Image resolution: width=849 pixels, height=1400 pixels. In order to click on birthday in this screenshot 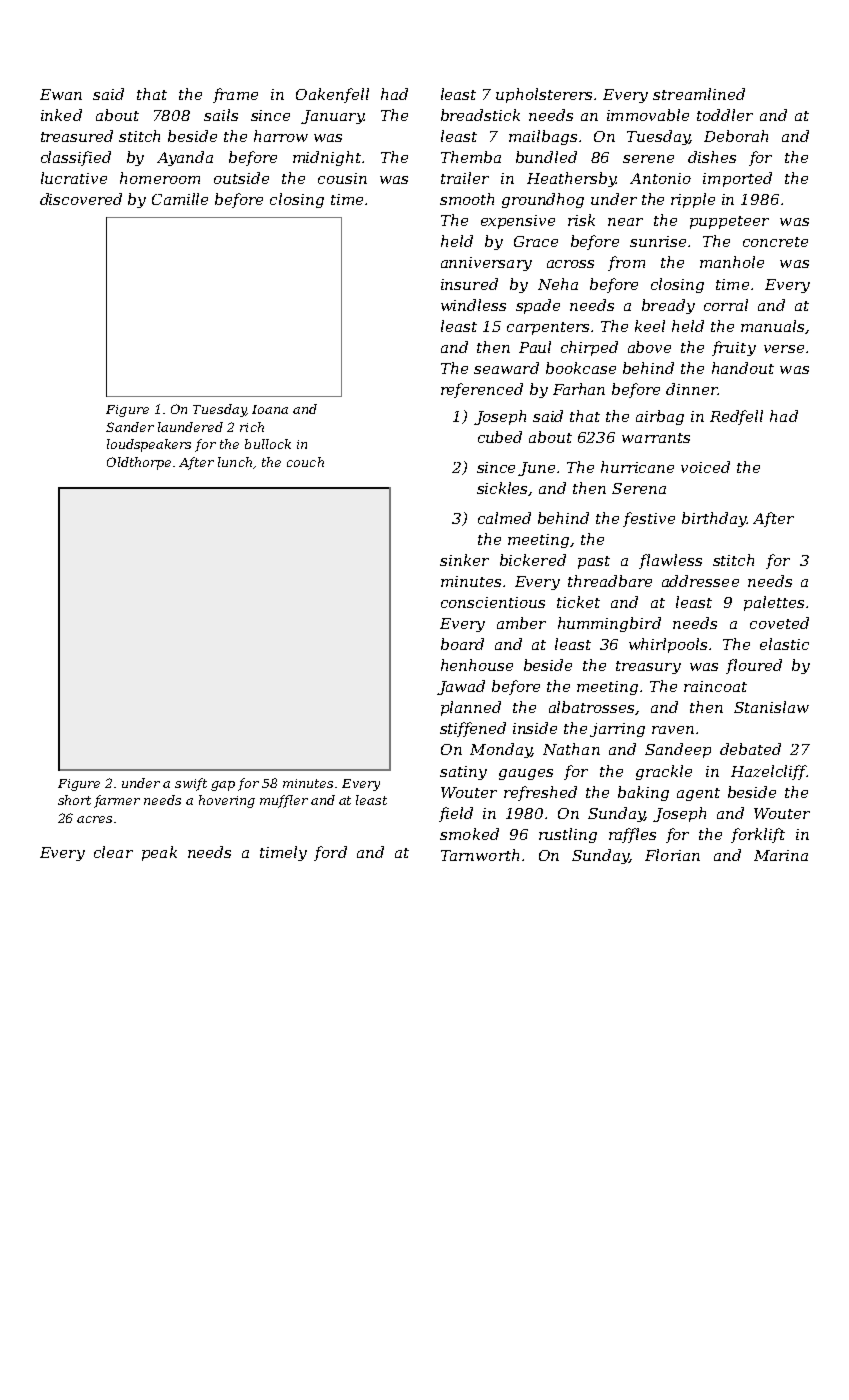, I will do `click(714, 519)`.
